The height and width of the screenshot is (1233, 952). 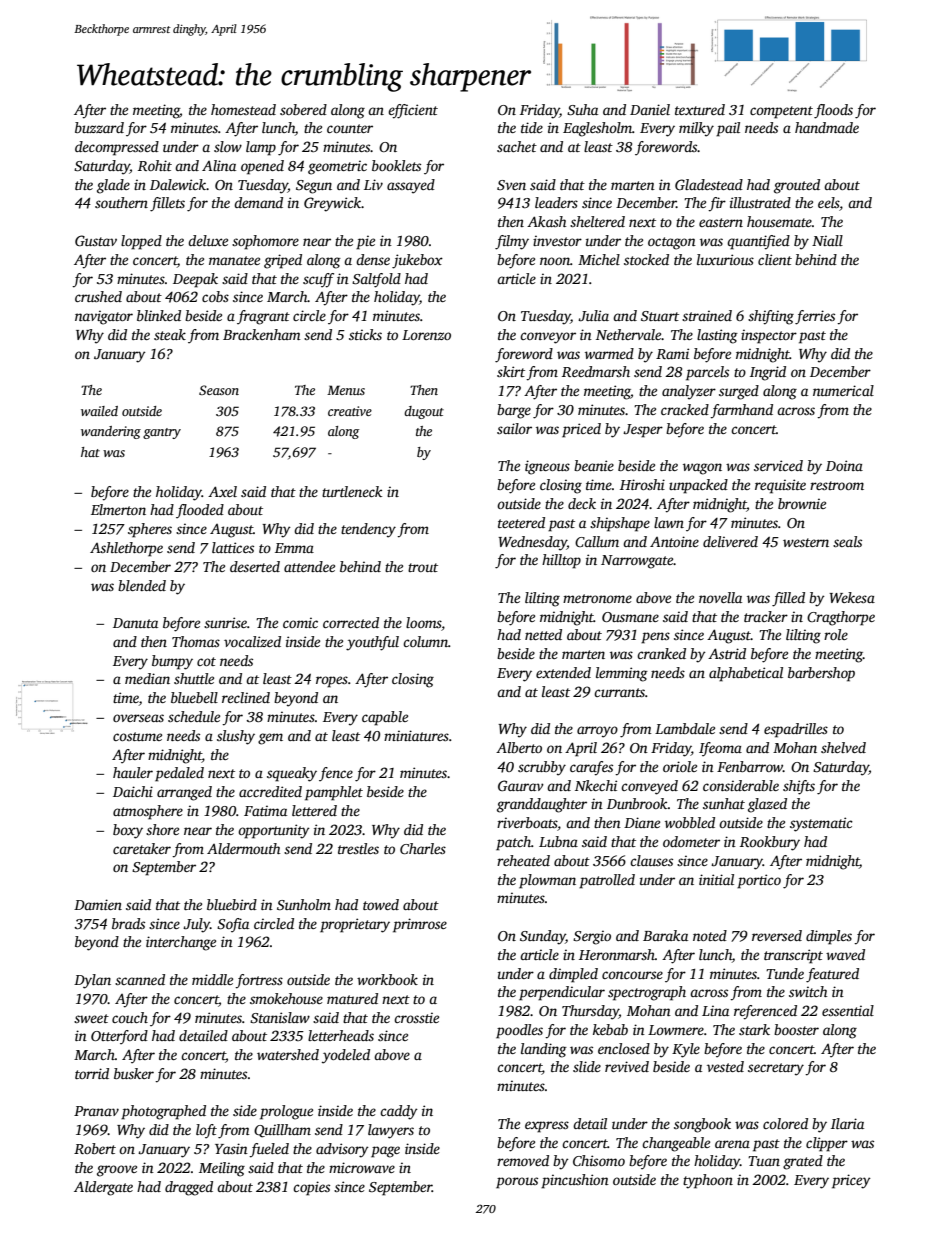 I want to click on Charles, so click(x=423, y=848).
